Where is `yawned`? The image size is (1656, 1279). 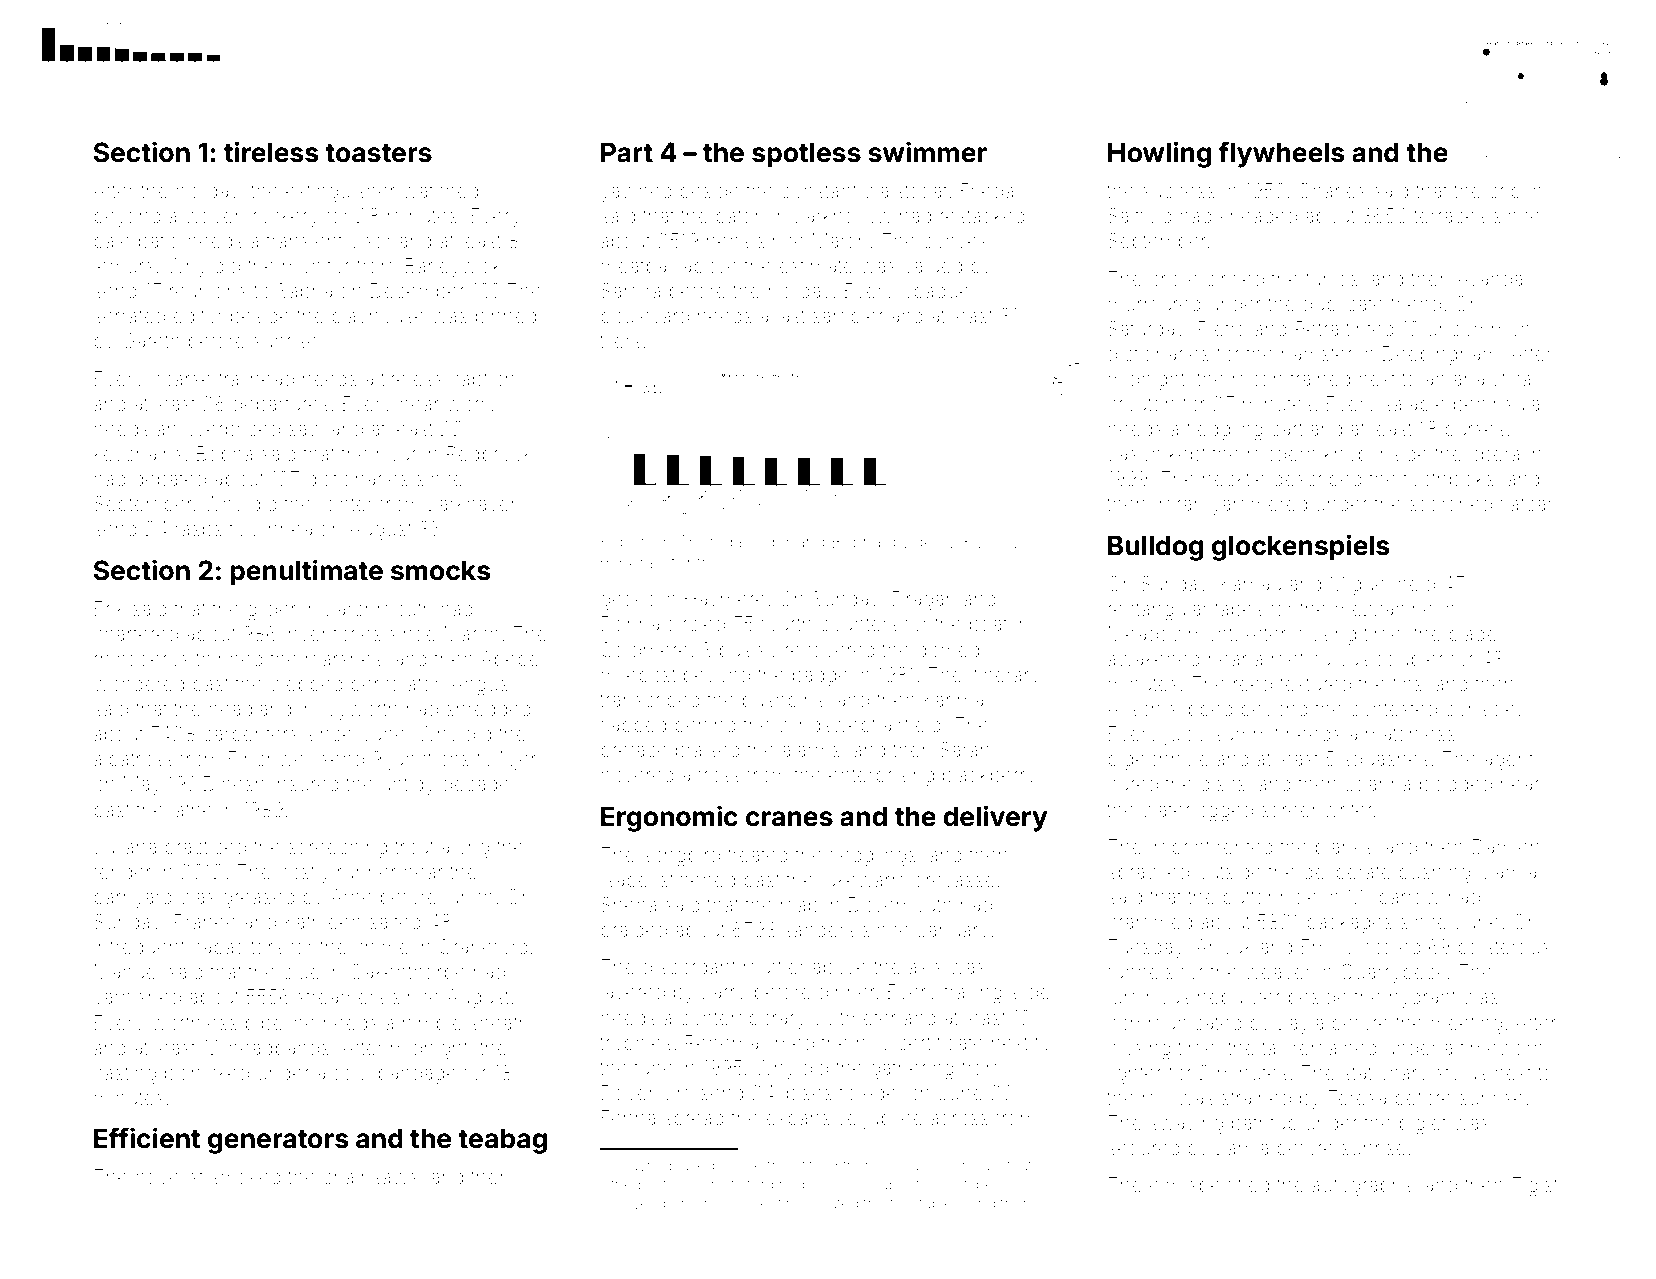 yawned is located at coordinates (636, 193).
